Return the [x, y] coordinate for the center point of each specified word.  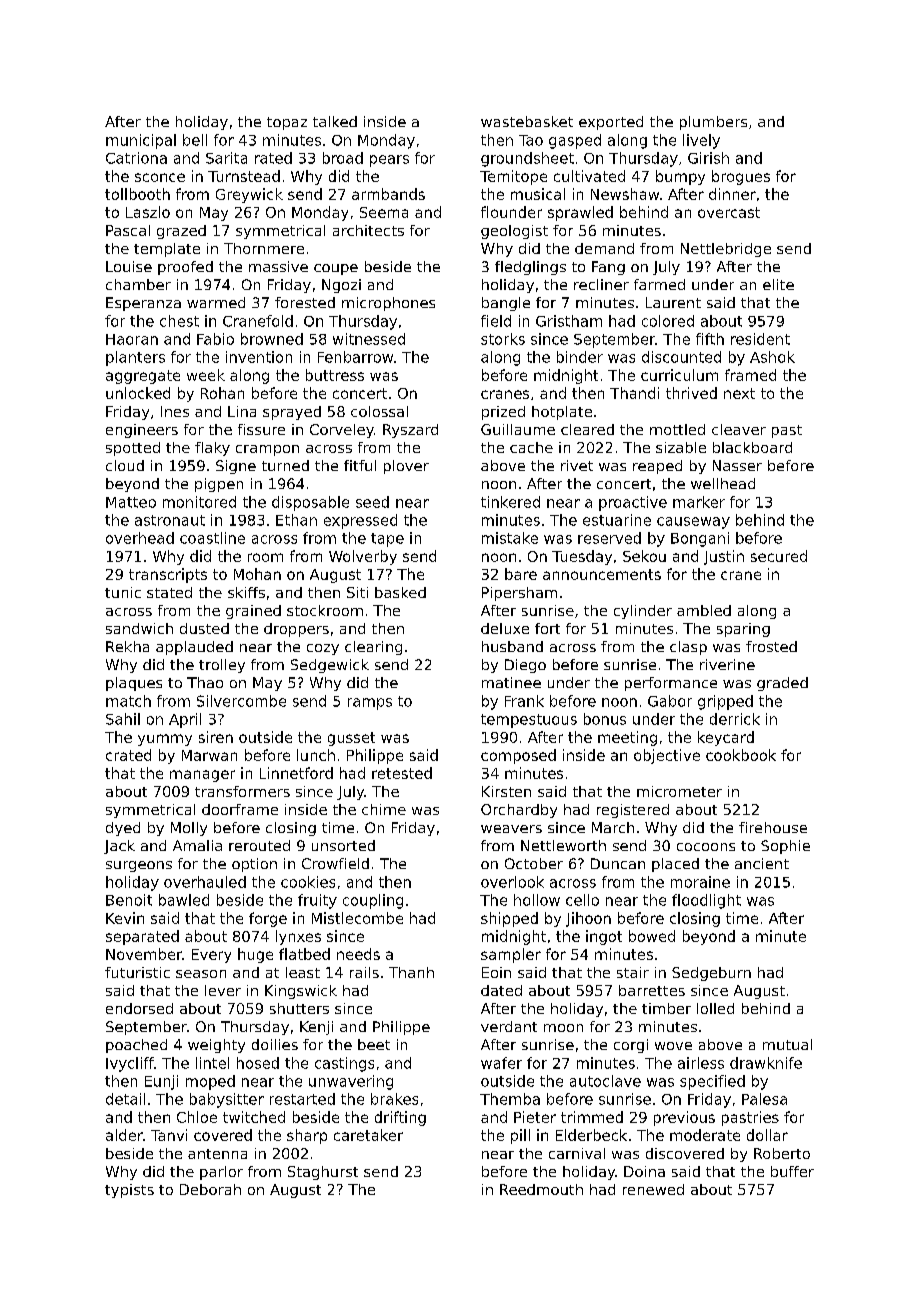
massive [278, 266]
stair [633, 972]
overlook [512, 882]
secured [779, 556]
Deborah [210, 1189]
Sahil [123, 719]
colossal [379, 411]
